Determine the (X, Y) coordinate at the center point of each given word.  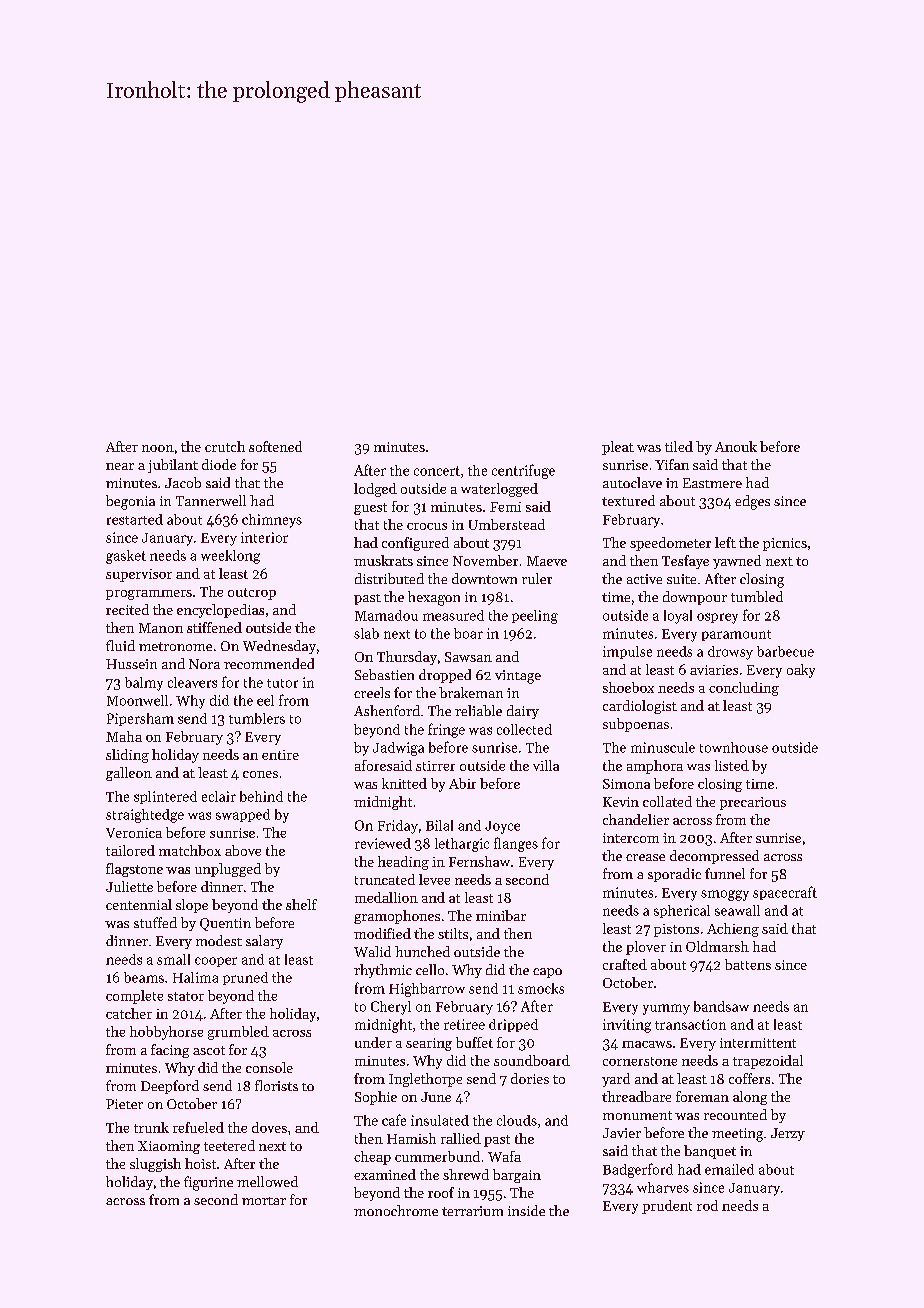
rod (707, 1205)
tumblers (257, 718)
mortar (264, 1201)
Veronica (134, 833)
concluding (744, 689)
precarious (753, 803)
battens (748, 964)
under (373, 1042)
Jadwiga (398, 749)
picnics (785, 544)
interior (264, 537)
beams (144, 977)
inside (526, 1210)
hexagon (434, 598)
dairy (523, 712)
